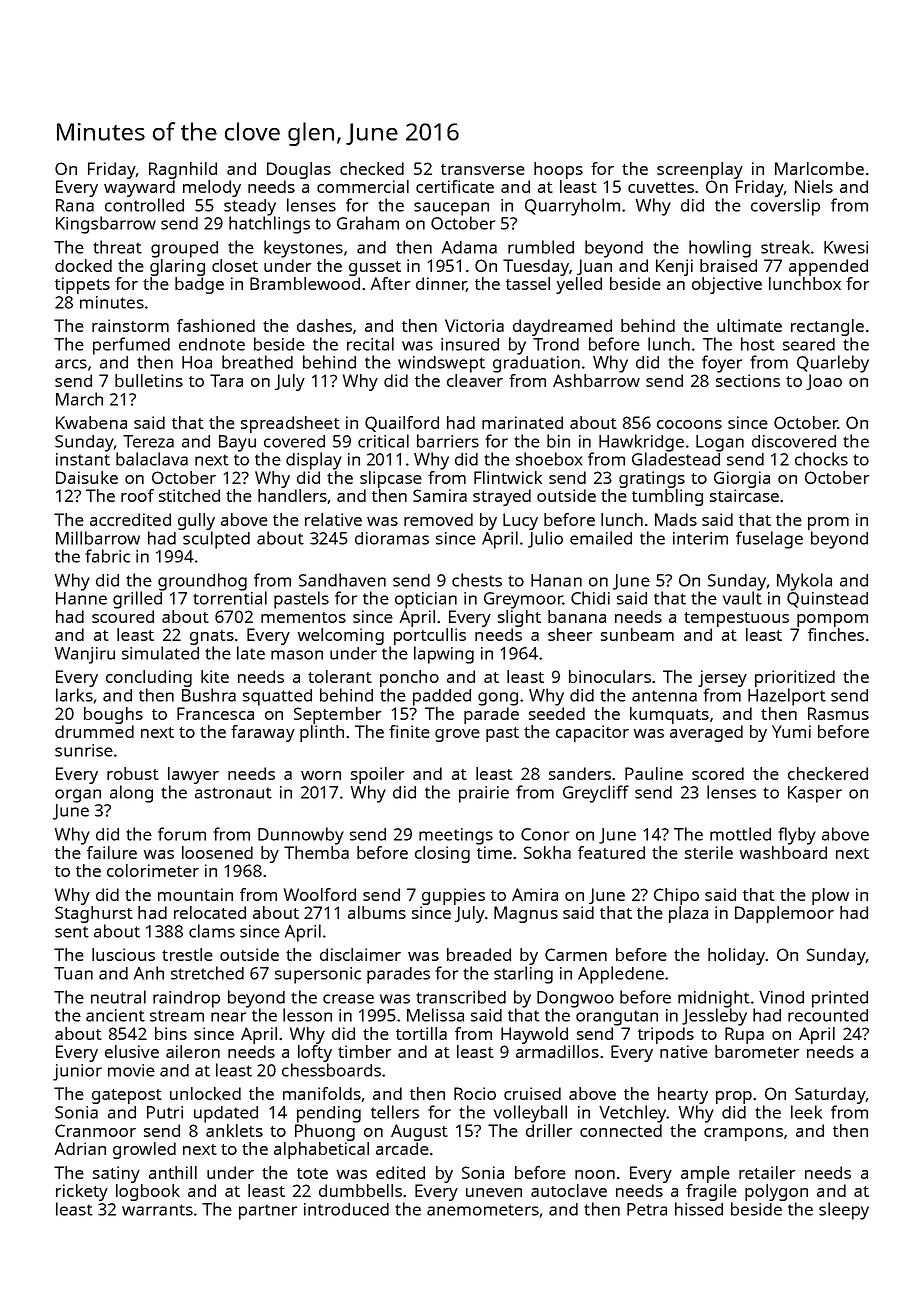  What do you see at coordinates (79, 399) in the screenshot?
I see `March` at bounding box center [79, 399].
